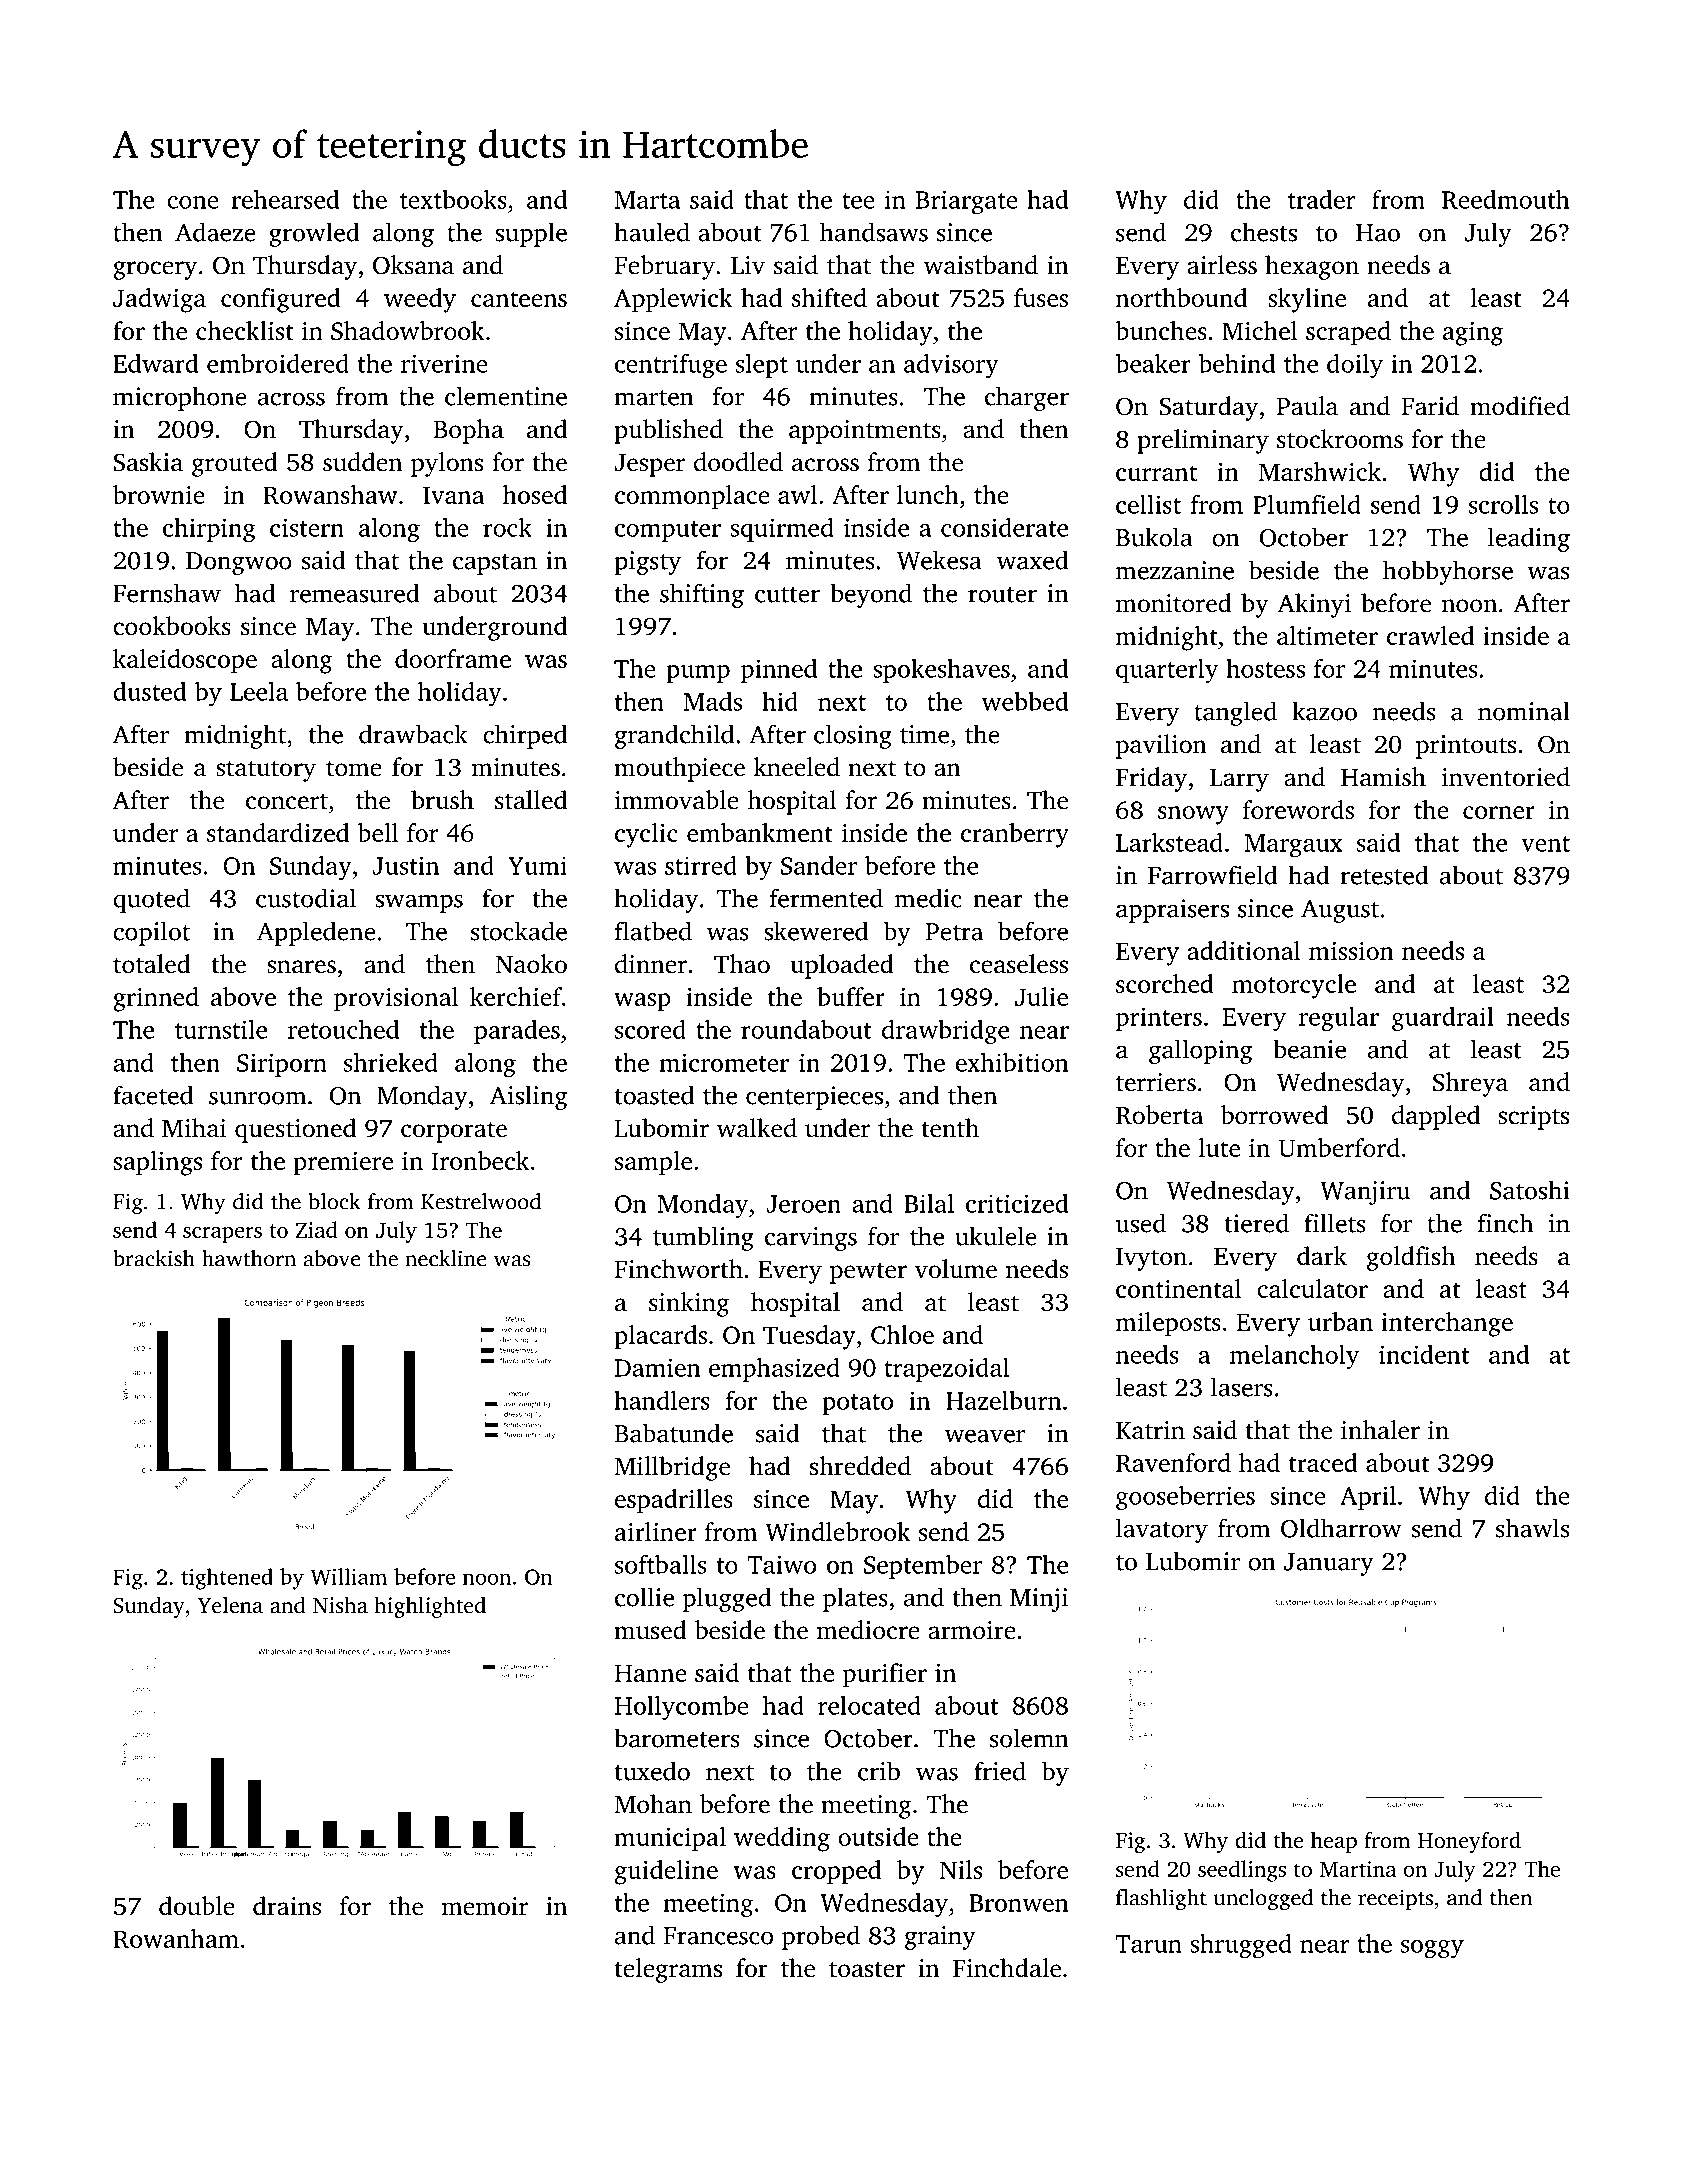 Image resolution: width=1683 pixels, height=2178 pixels. Describe the element at coordinates (442, 800) in the document. I see `brush` at that location.
